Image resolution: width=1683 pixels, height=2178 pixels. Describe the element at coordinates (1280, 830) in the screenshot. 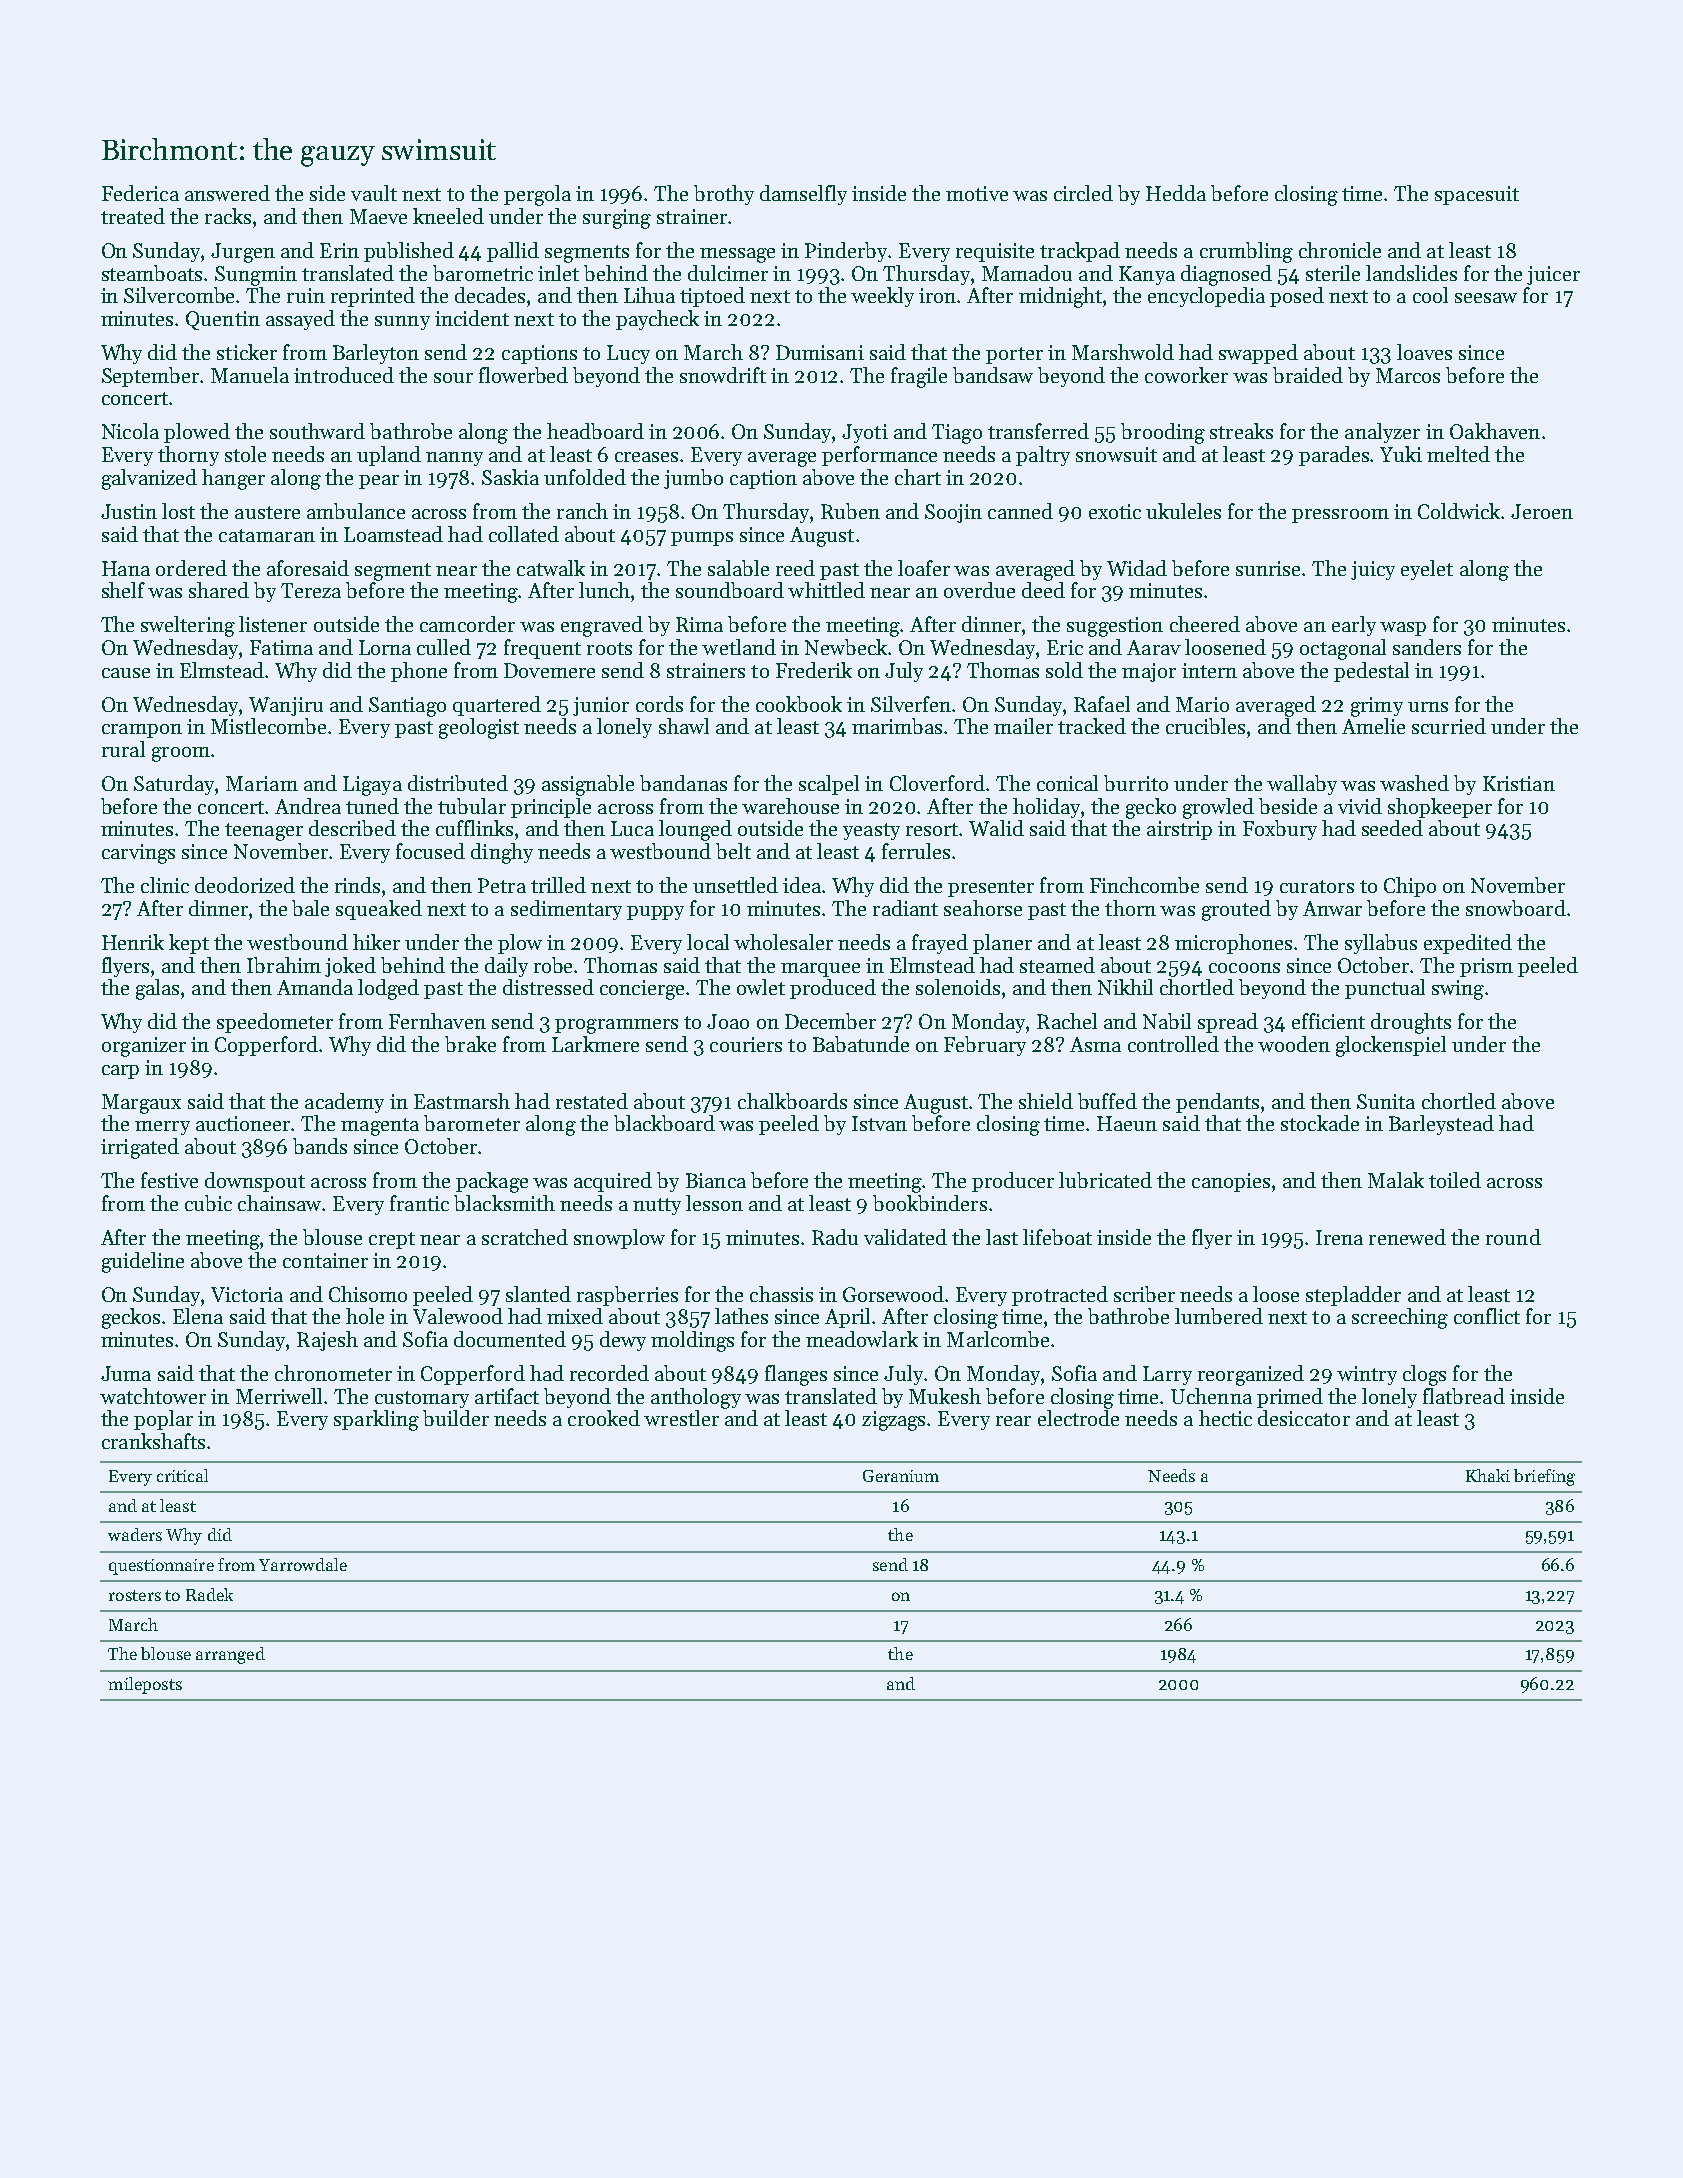

I see `Foxbury` at that location.
